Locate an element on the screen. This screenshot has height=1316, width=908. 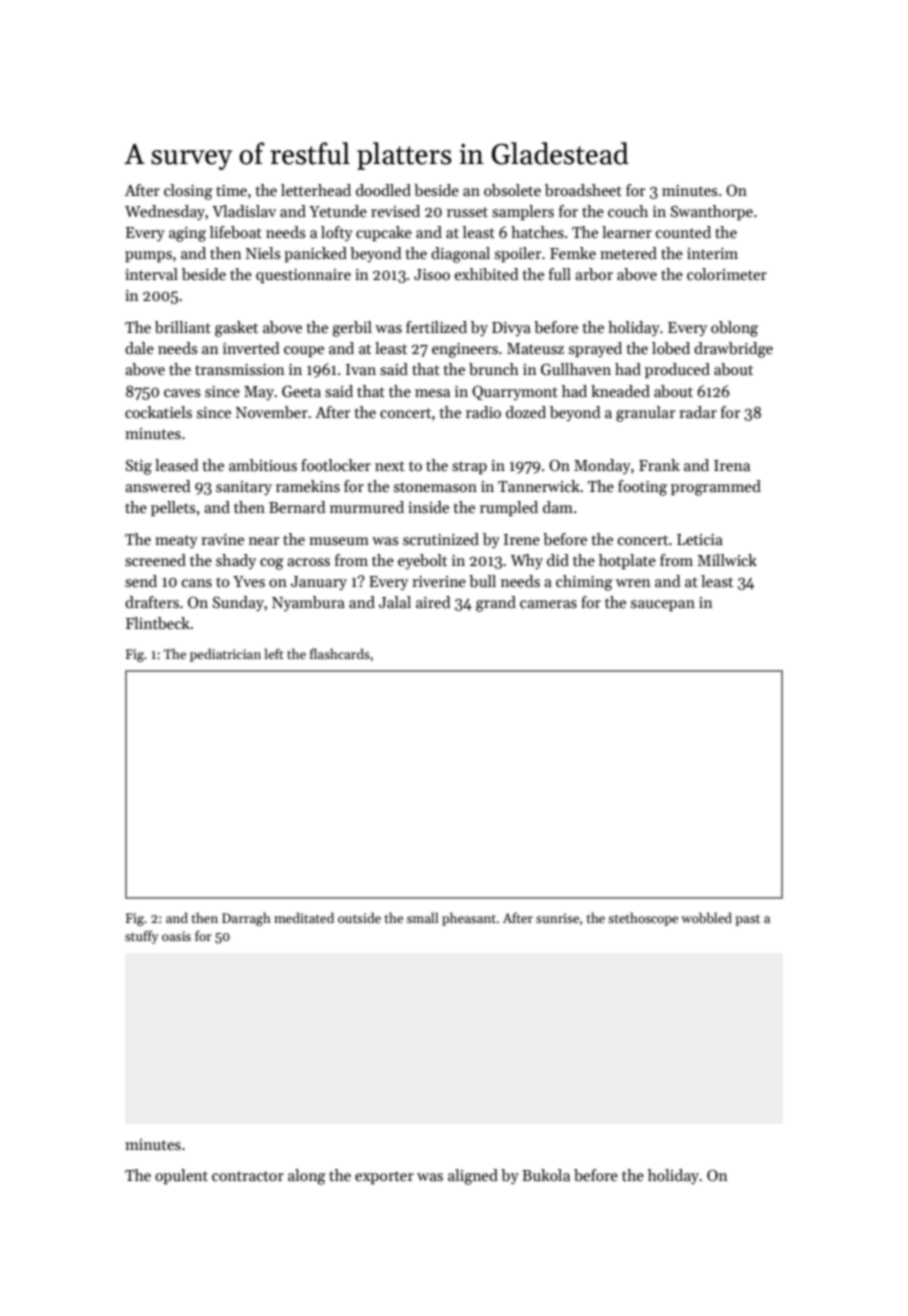
saucepan is located at coordinates (663, 605).
